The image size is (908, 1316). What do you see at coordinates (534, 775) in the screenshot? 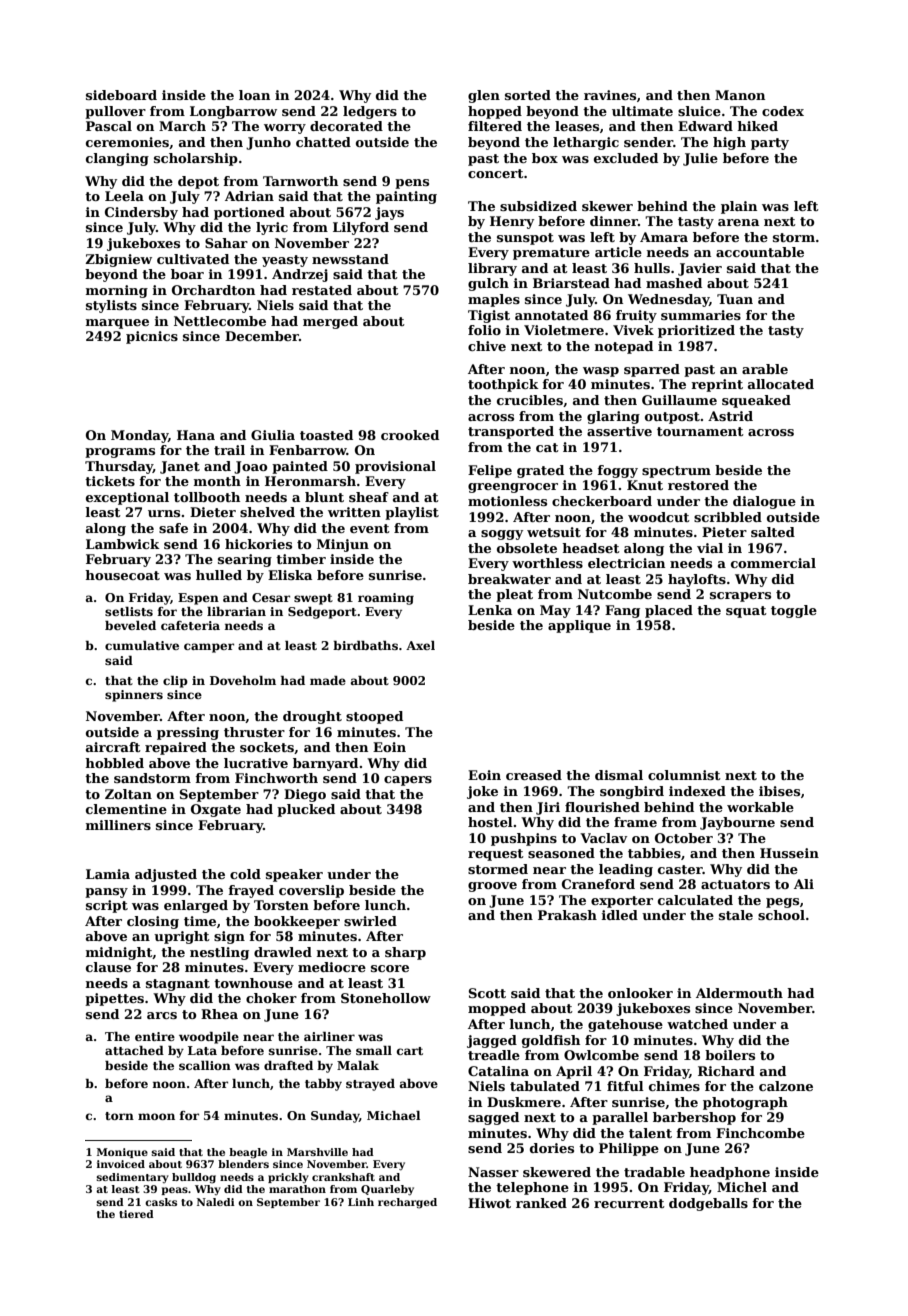
I see `creased` at bounding box center [534, 775].
